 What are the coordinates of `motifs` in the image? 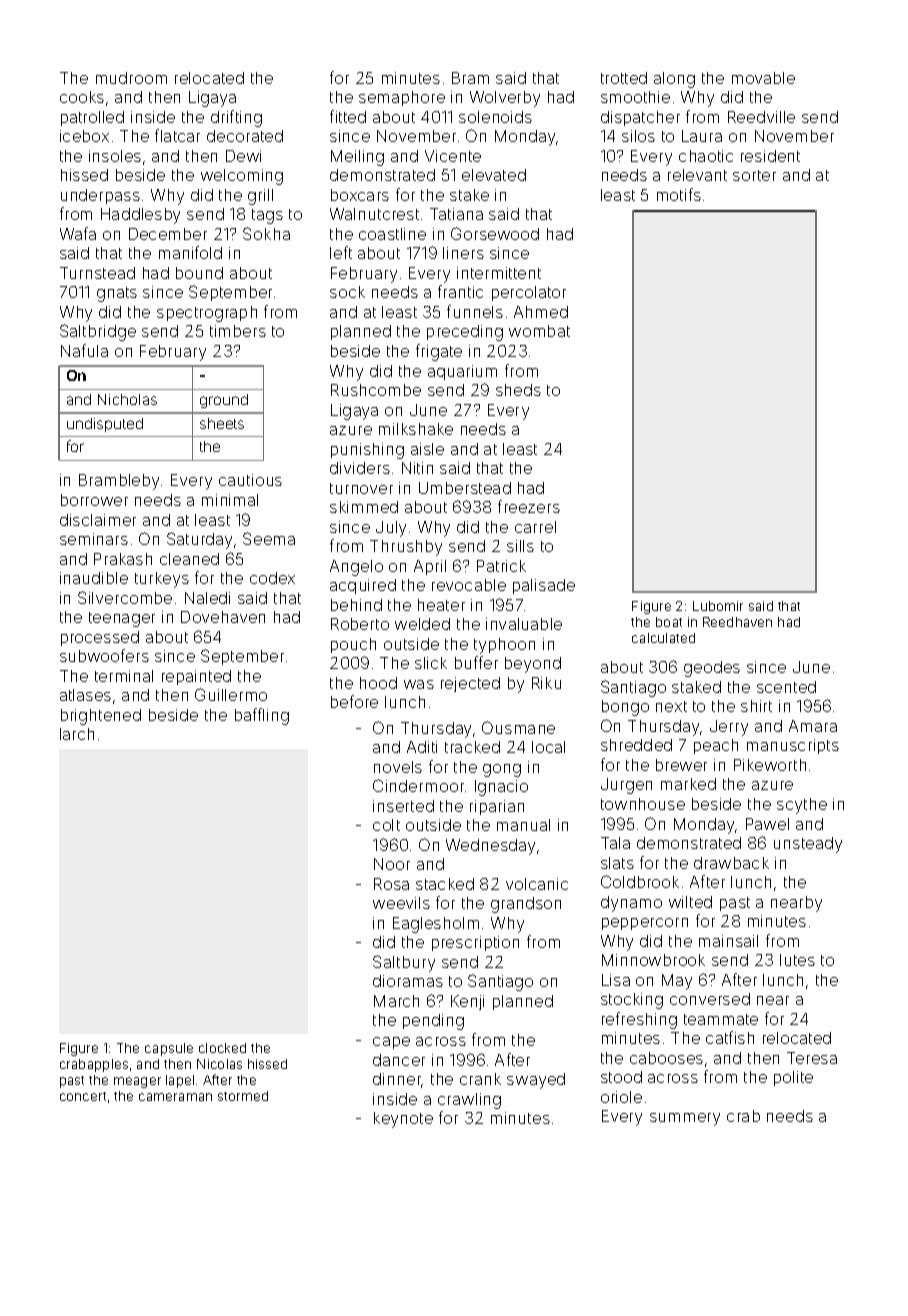 It's located at (679, 194).
